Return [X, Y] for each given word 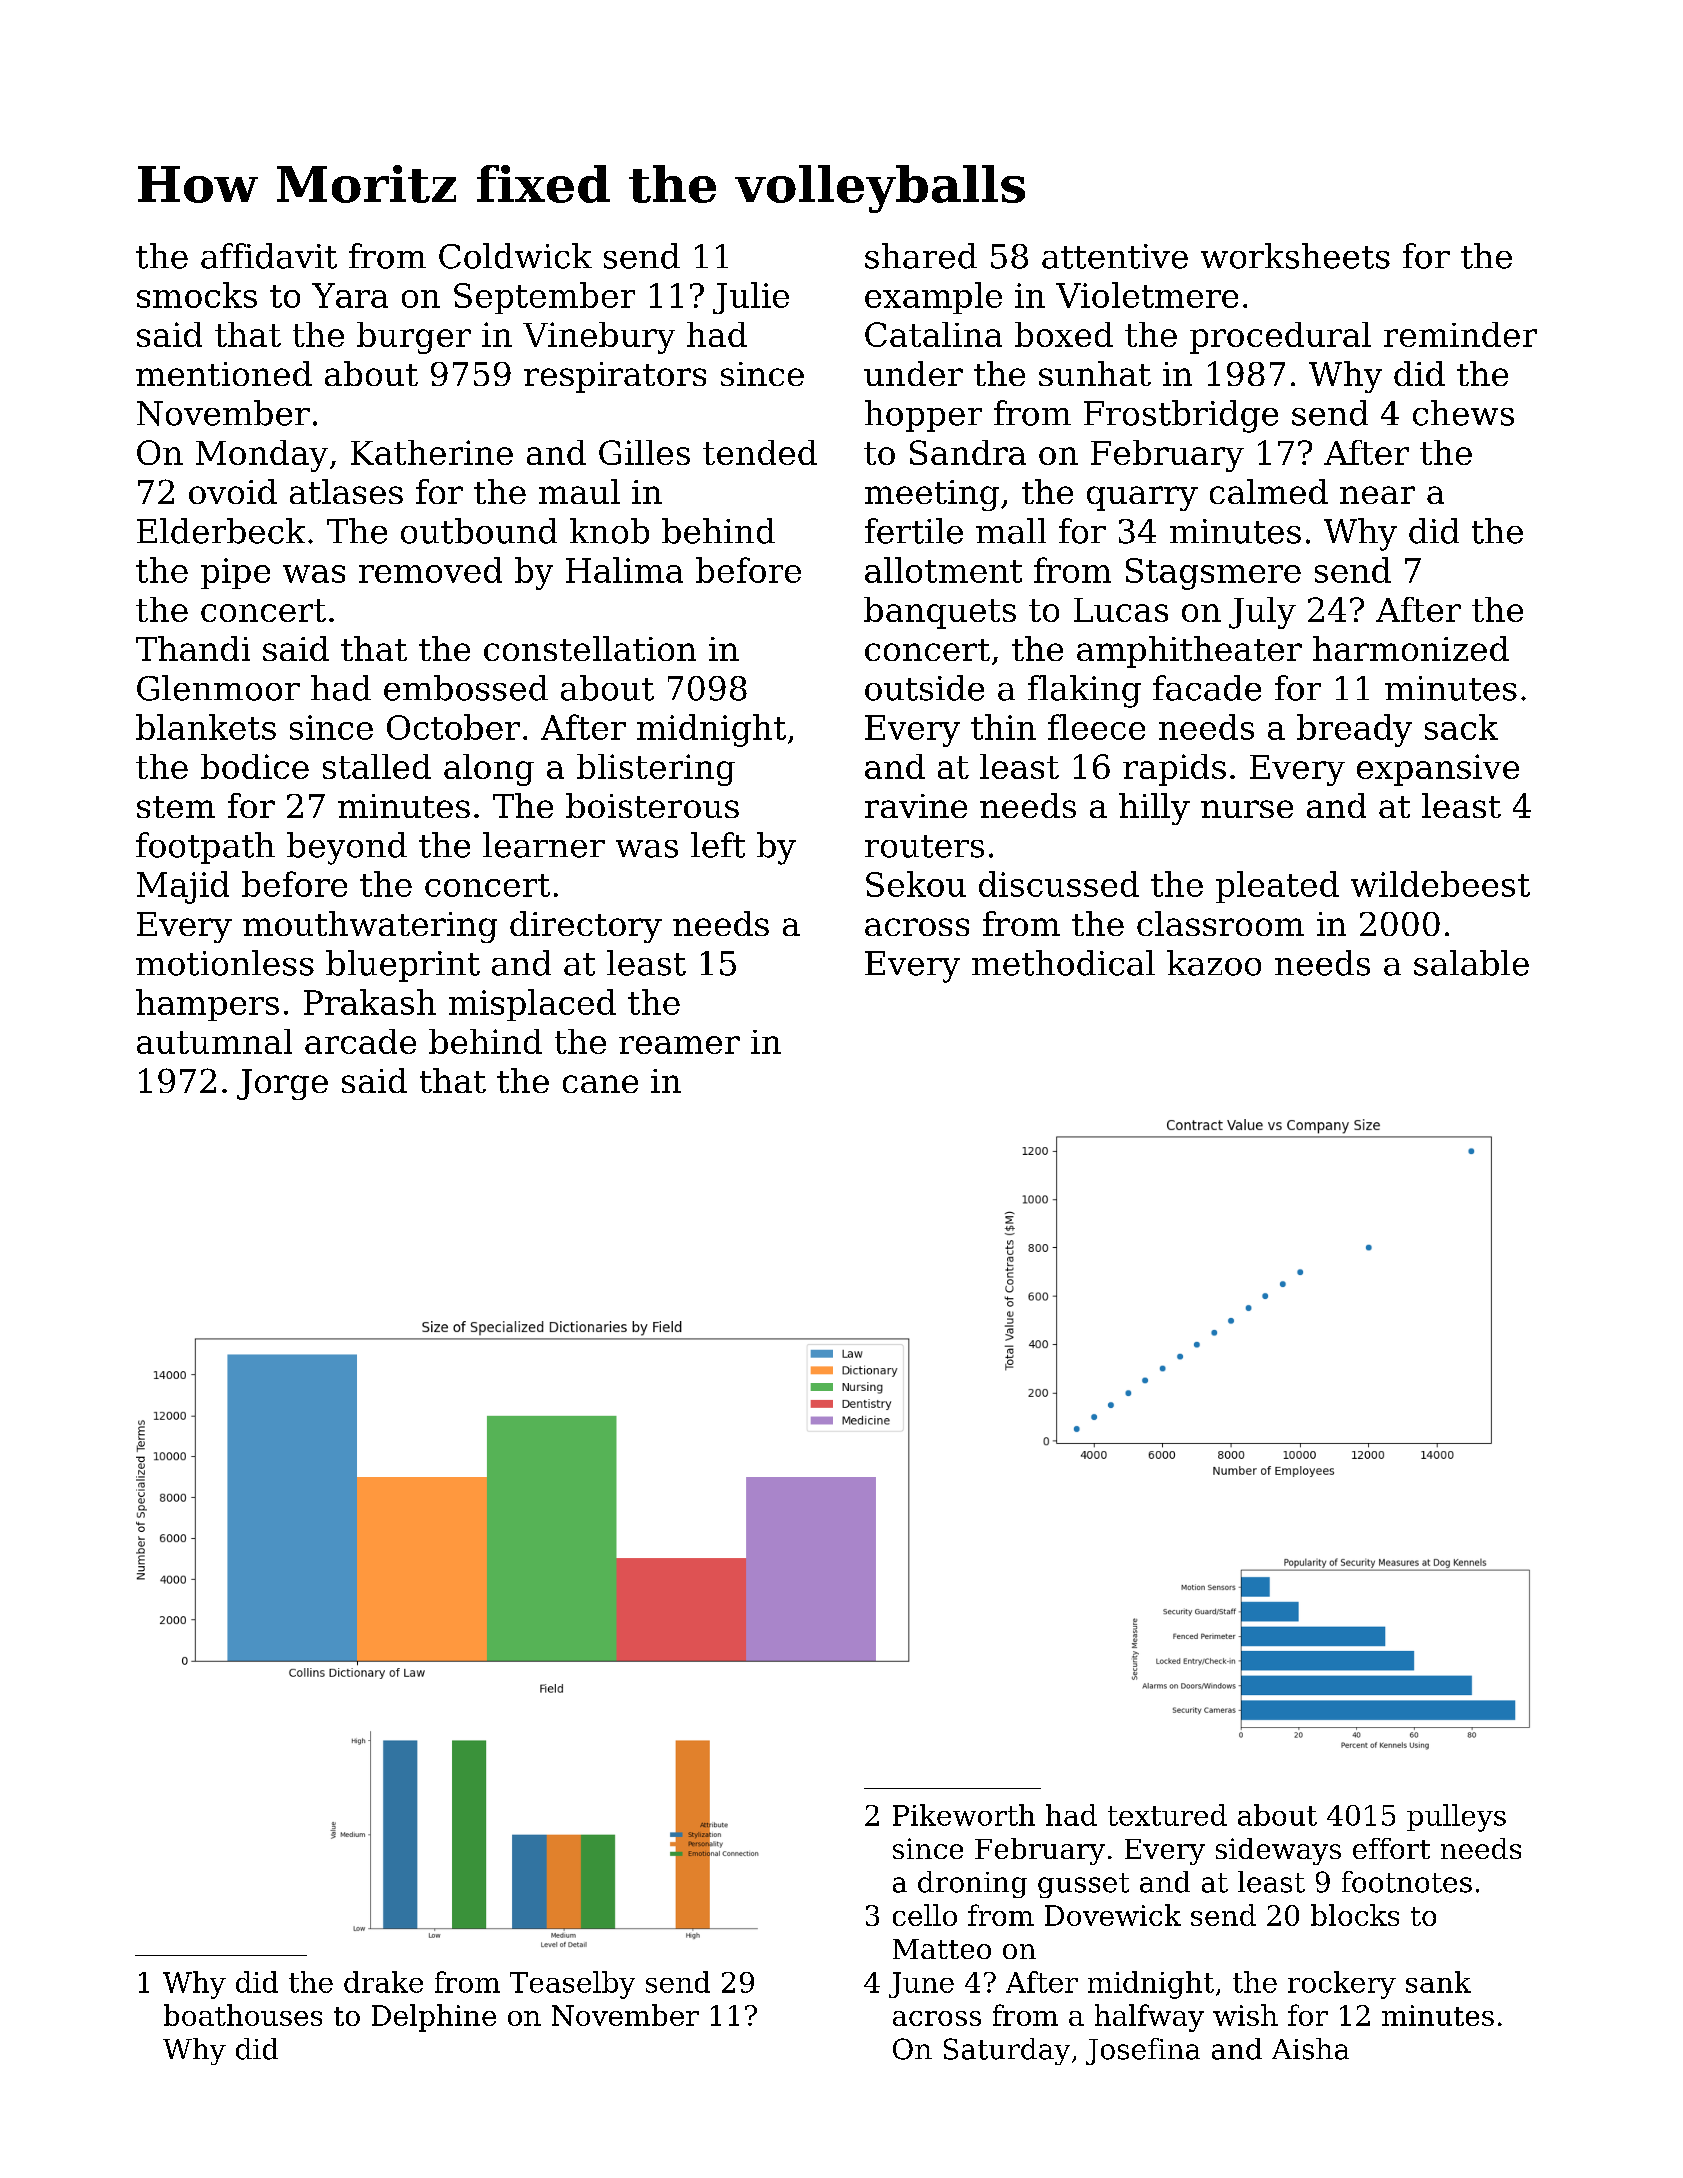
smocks [197, 295]
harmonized [1411, 648]
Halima [624, 570]
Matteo [942, 1949]
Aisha [1310, 2049]
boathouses [243, 2015]
